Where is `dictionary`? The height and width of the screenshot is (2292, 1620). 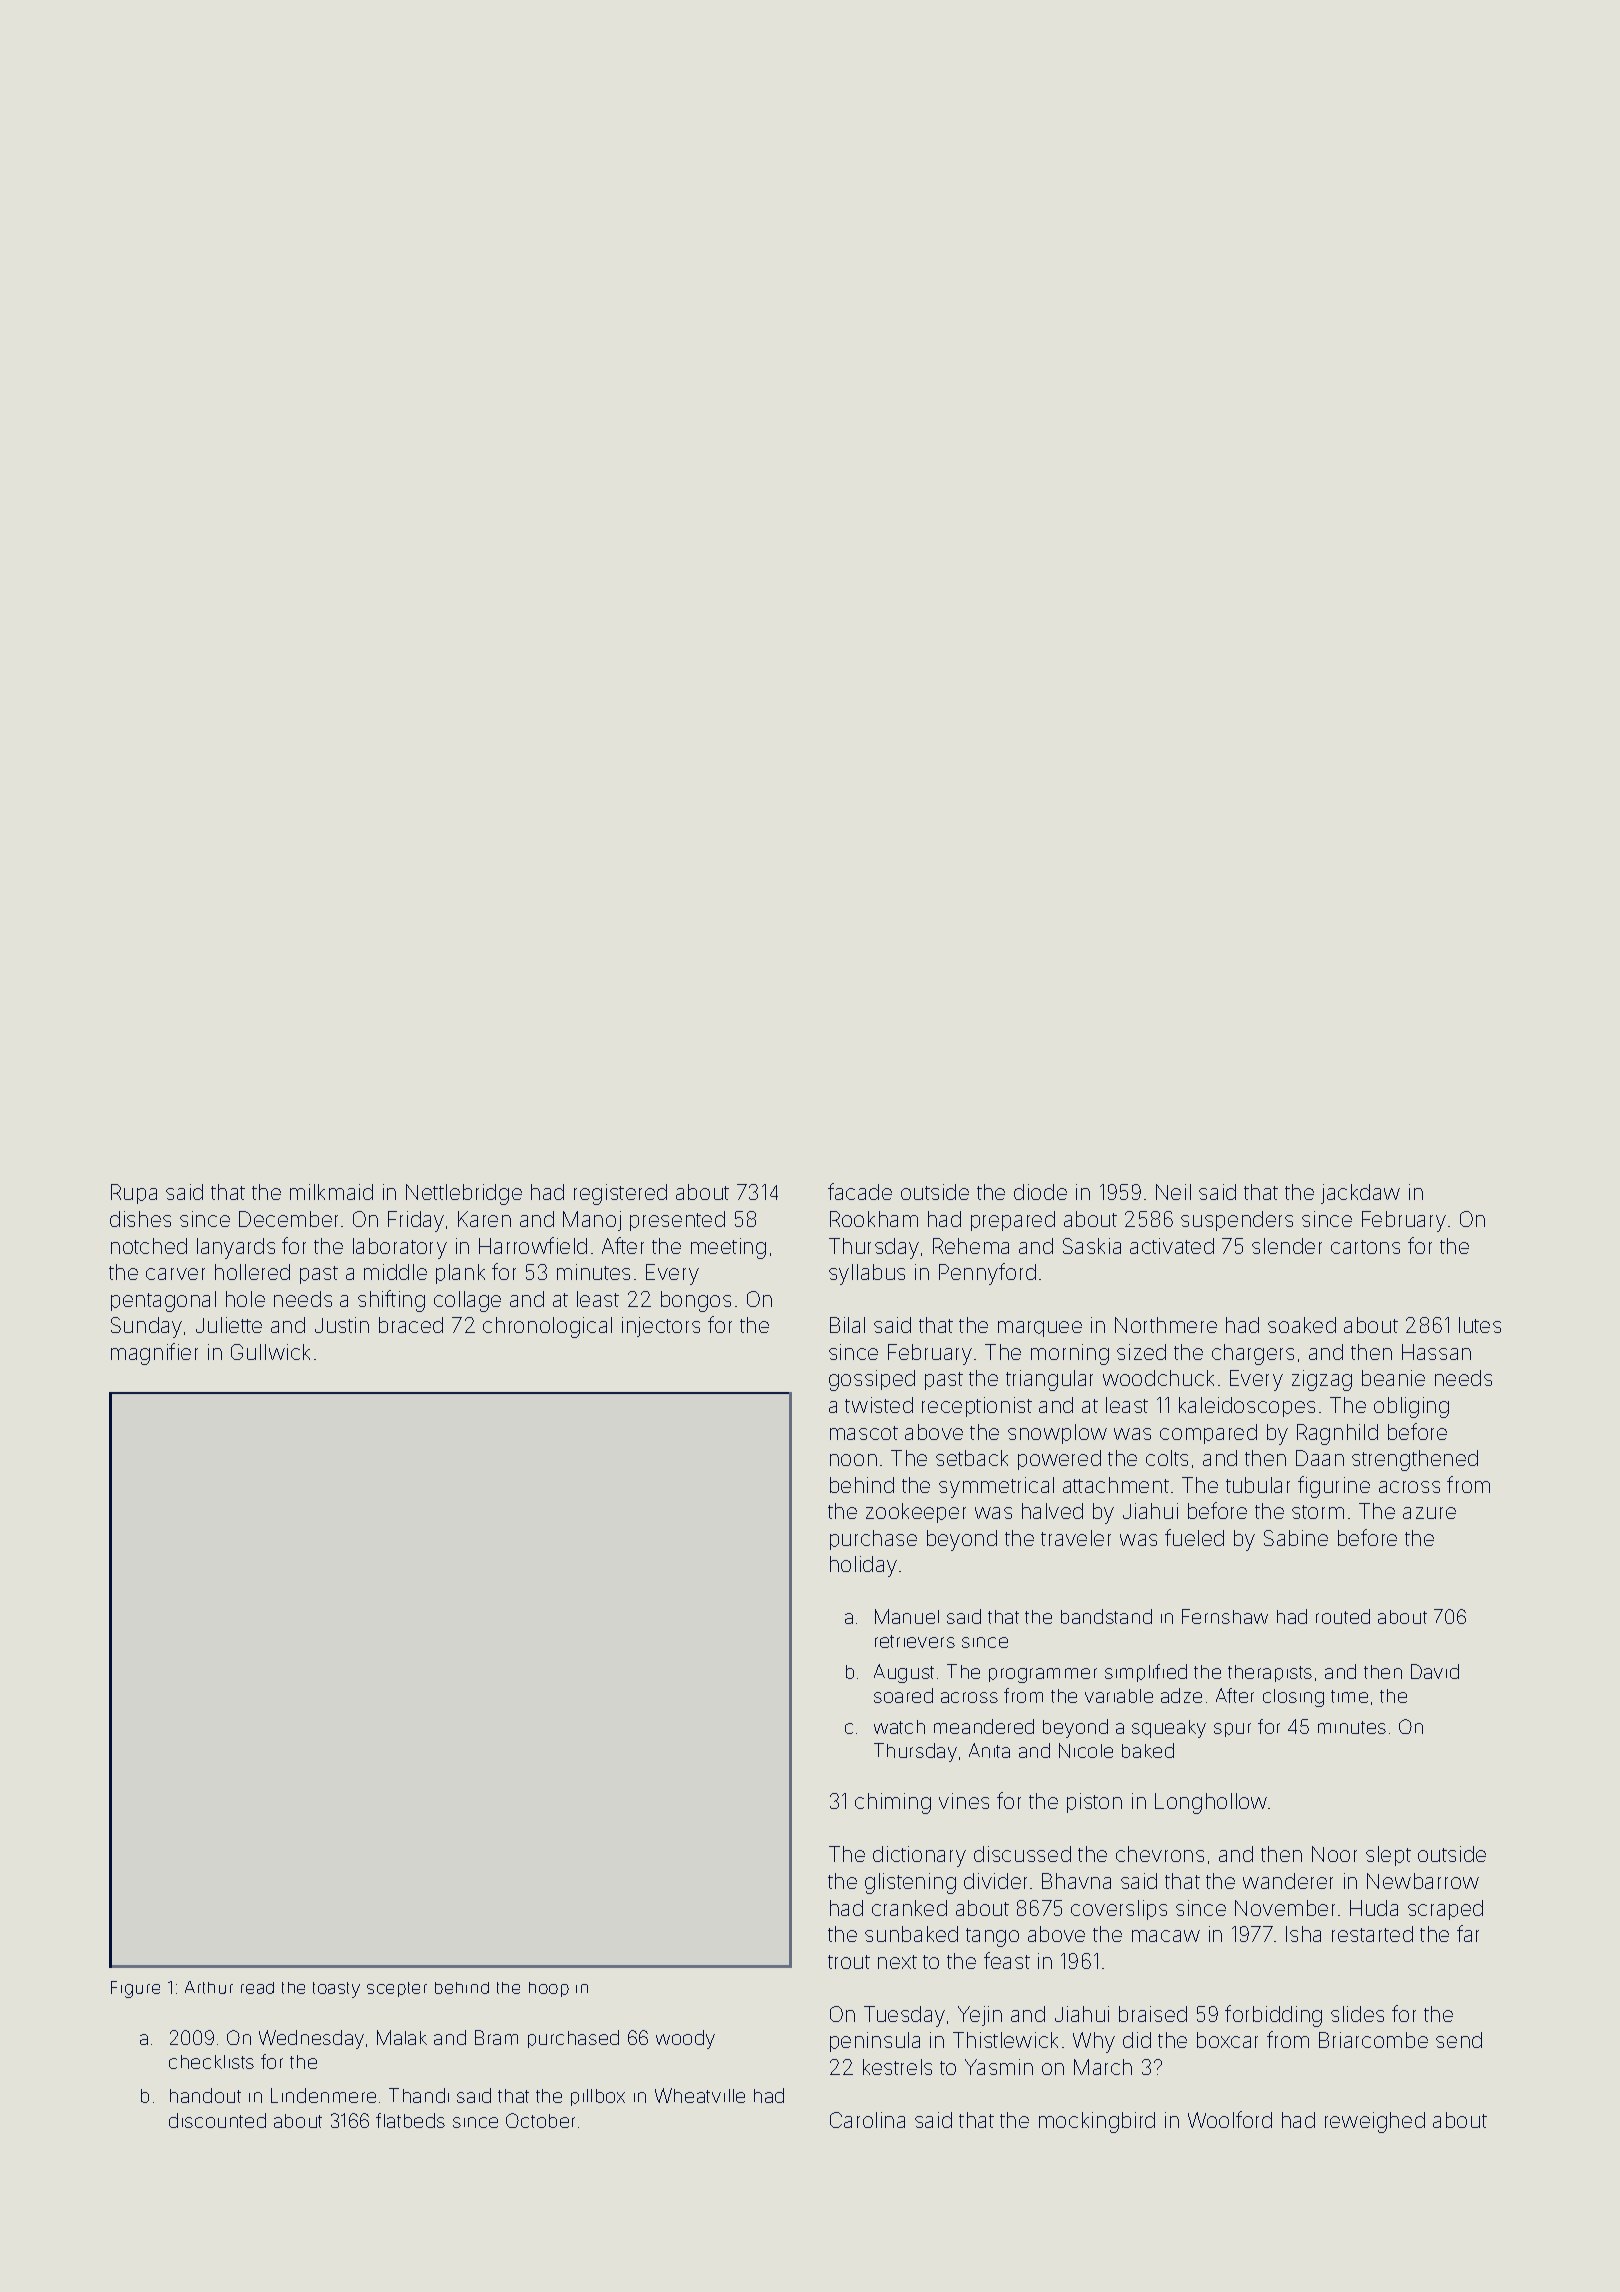 dictionary is located at coordinates (919, 1856).
